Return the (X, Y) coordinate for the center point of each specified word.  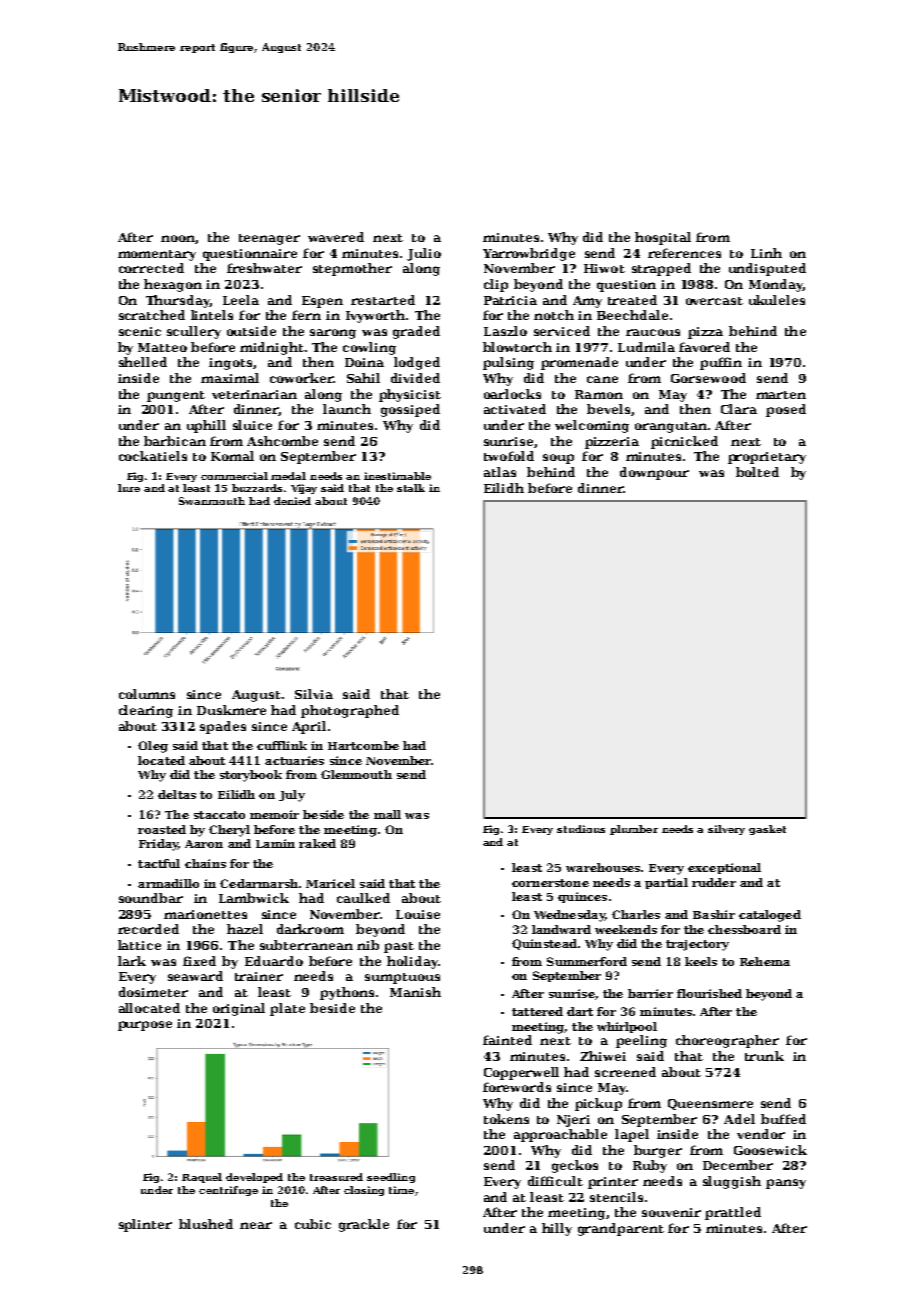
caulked (363, 898)
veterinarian (254, 394)
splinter (145, 1225)
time (401, 1190)
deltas (177, 794)
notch (554, 315)
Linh (766, 253)
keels (701, 961)
